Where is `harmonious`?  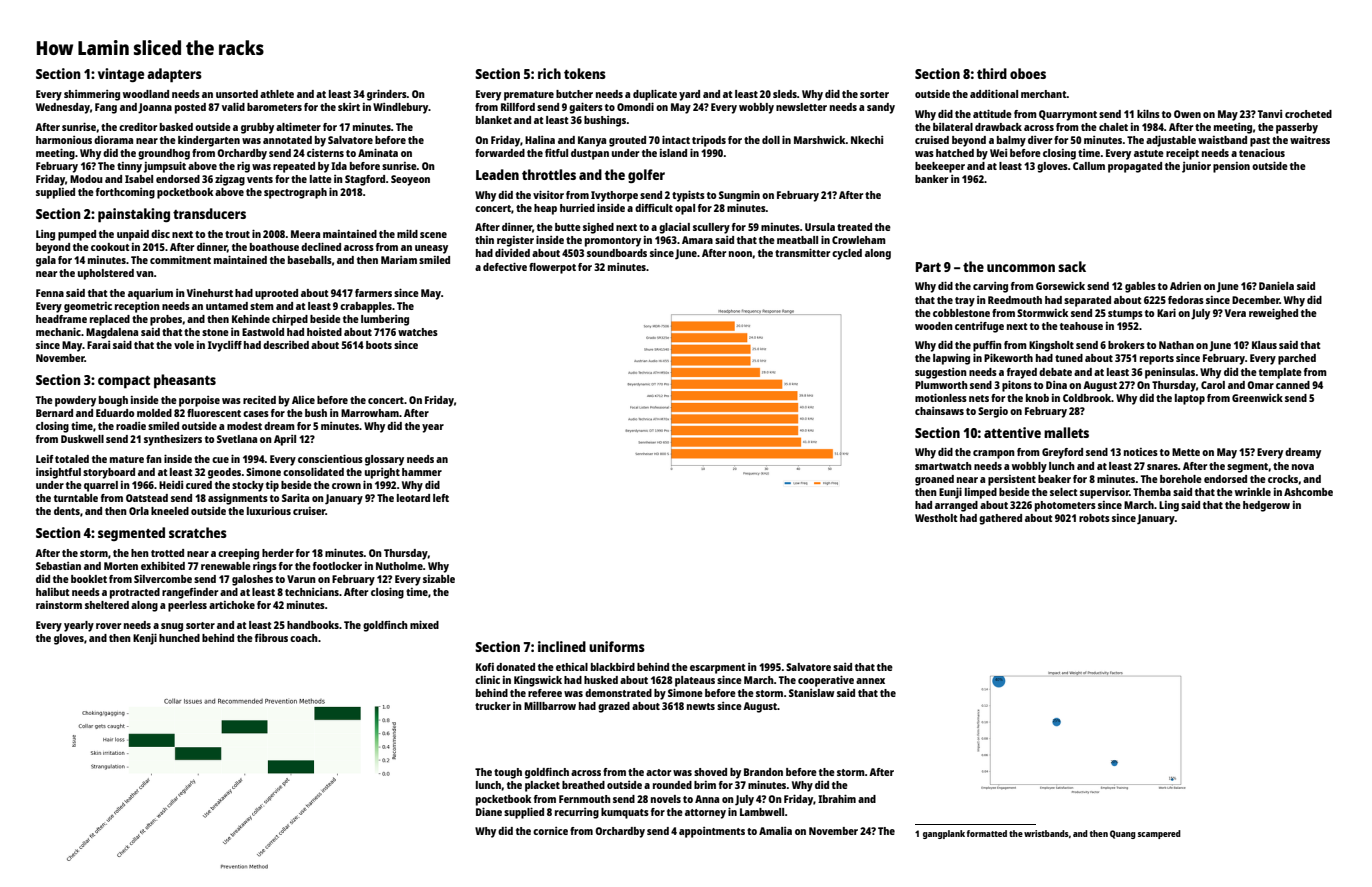 harmonious is located at coordinates (64, 140).
